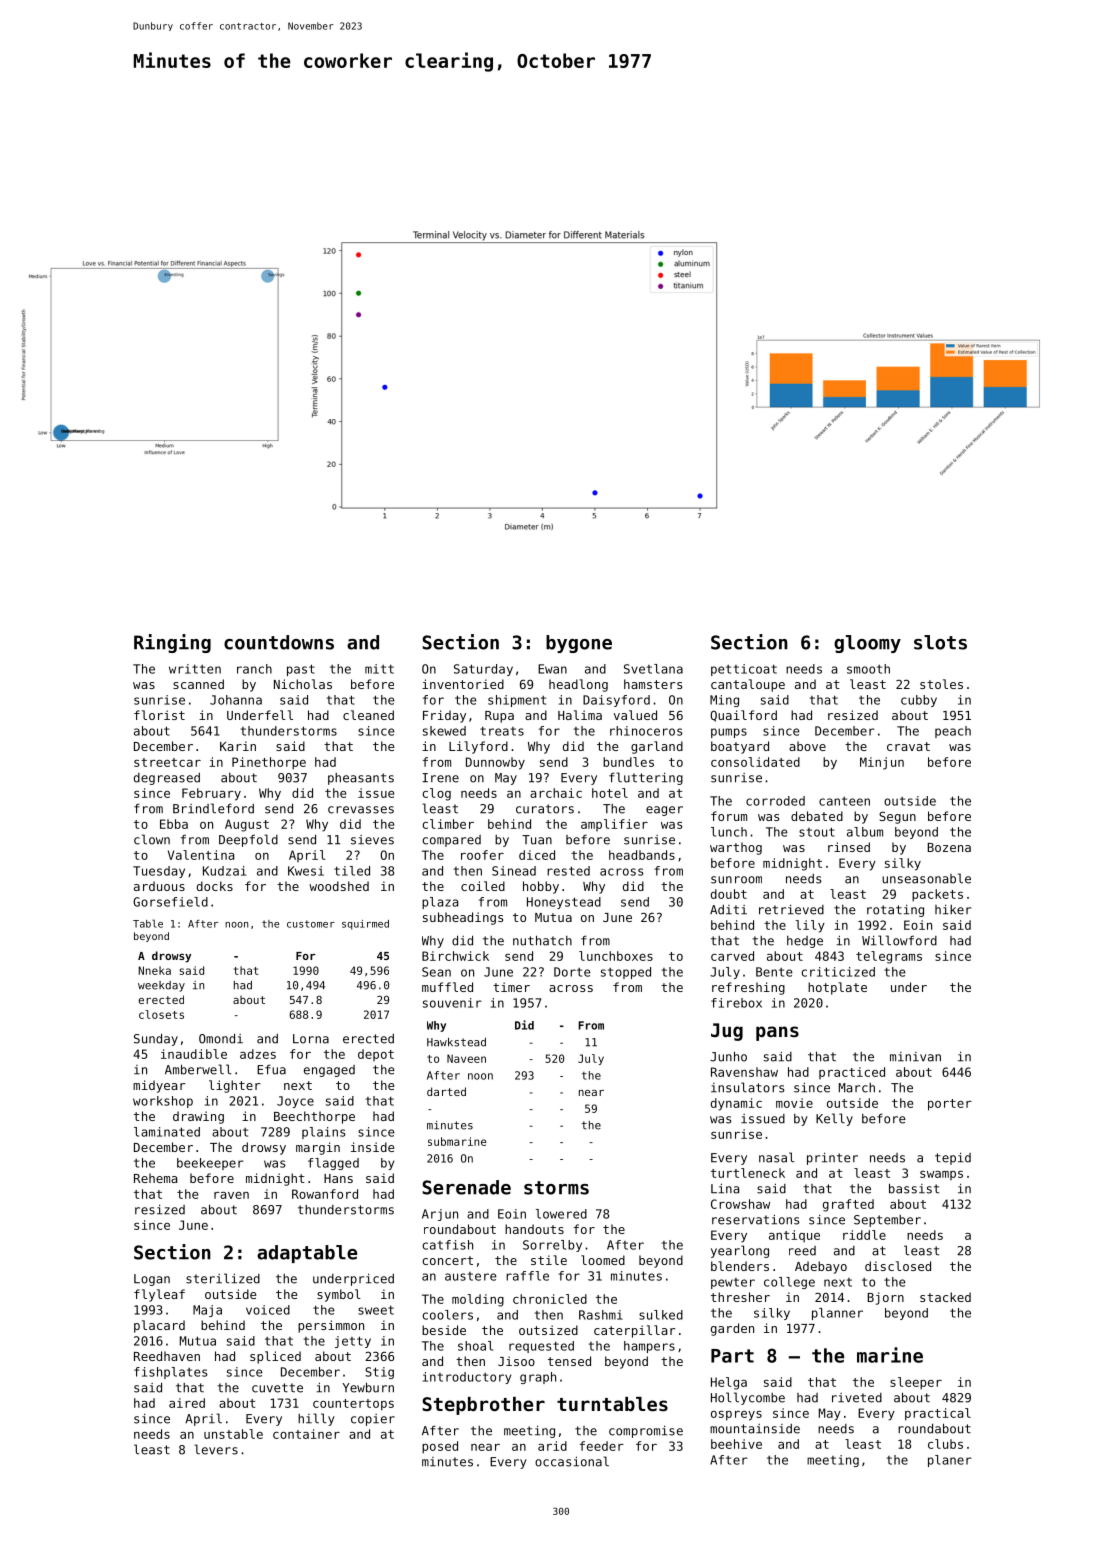 The image size is (1105, 1563). Describe the element at coordinates (950, 1105) in the image. I see `porter` at that location.
